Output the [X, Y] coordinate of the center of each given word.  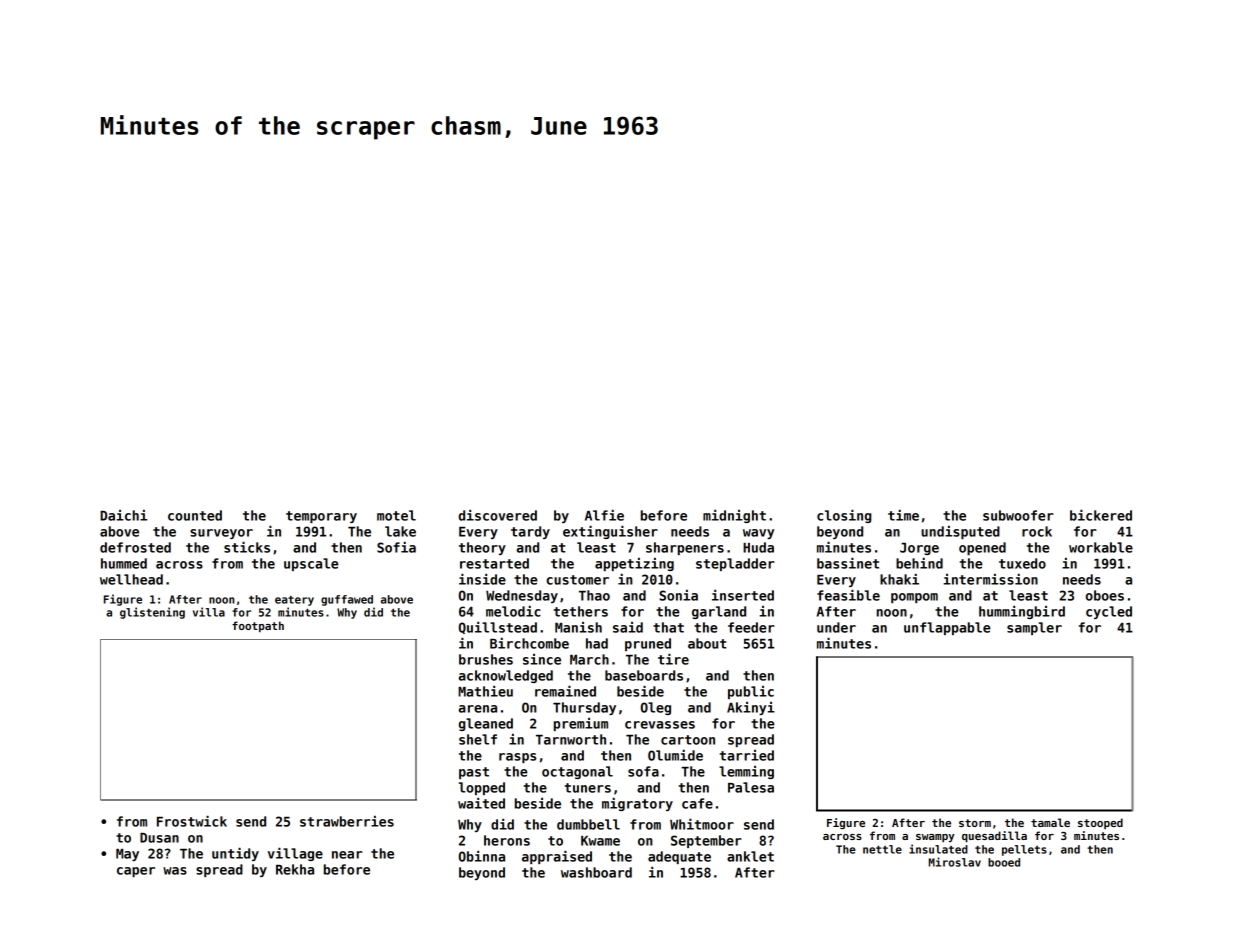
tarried [747, 755]
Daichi [123, 515]
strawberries [347, 821]
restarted [494, 563]
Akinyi [751, 708]
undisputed [960, 532]
